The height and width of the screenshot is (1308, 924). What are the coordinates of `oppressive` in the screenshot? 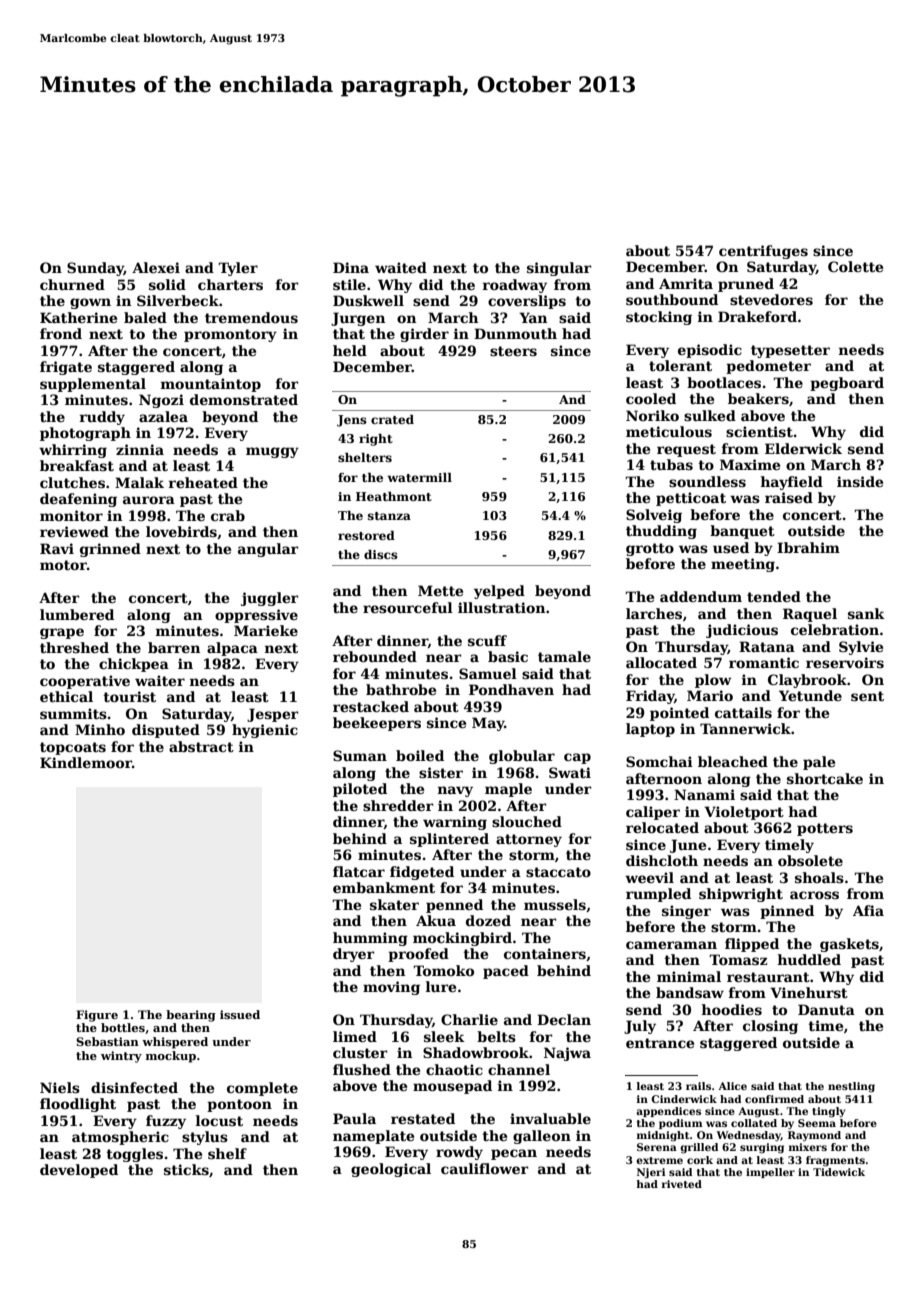 It's located at (256, 616).
